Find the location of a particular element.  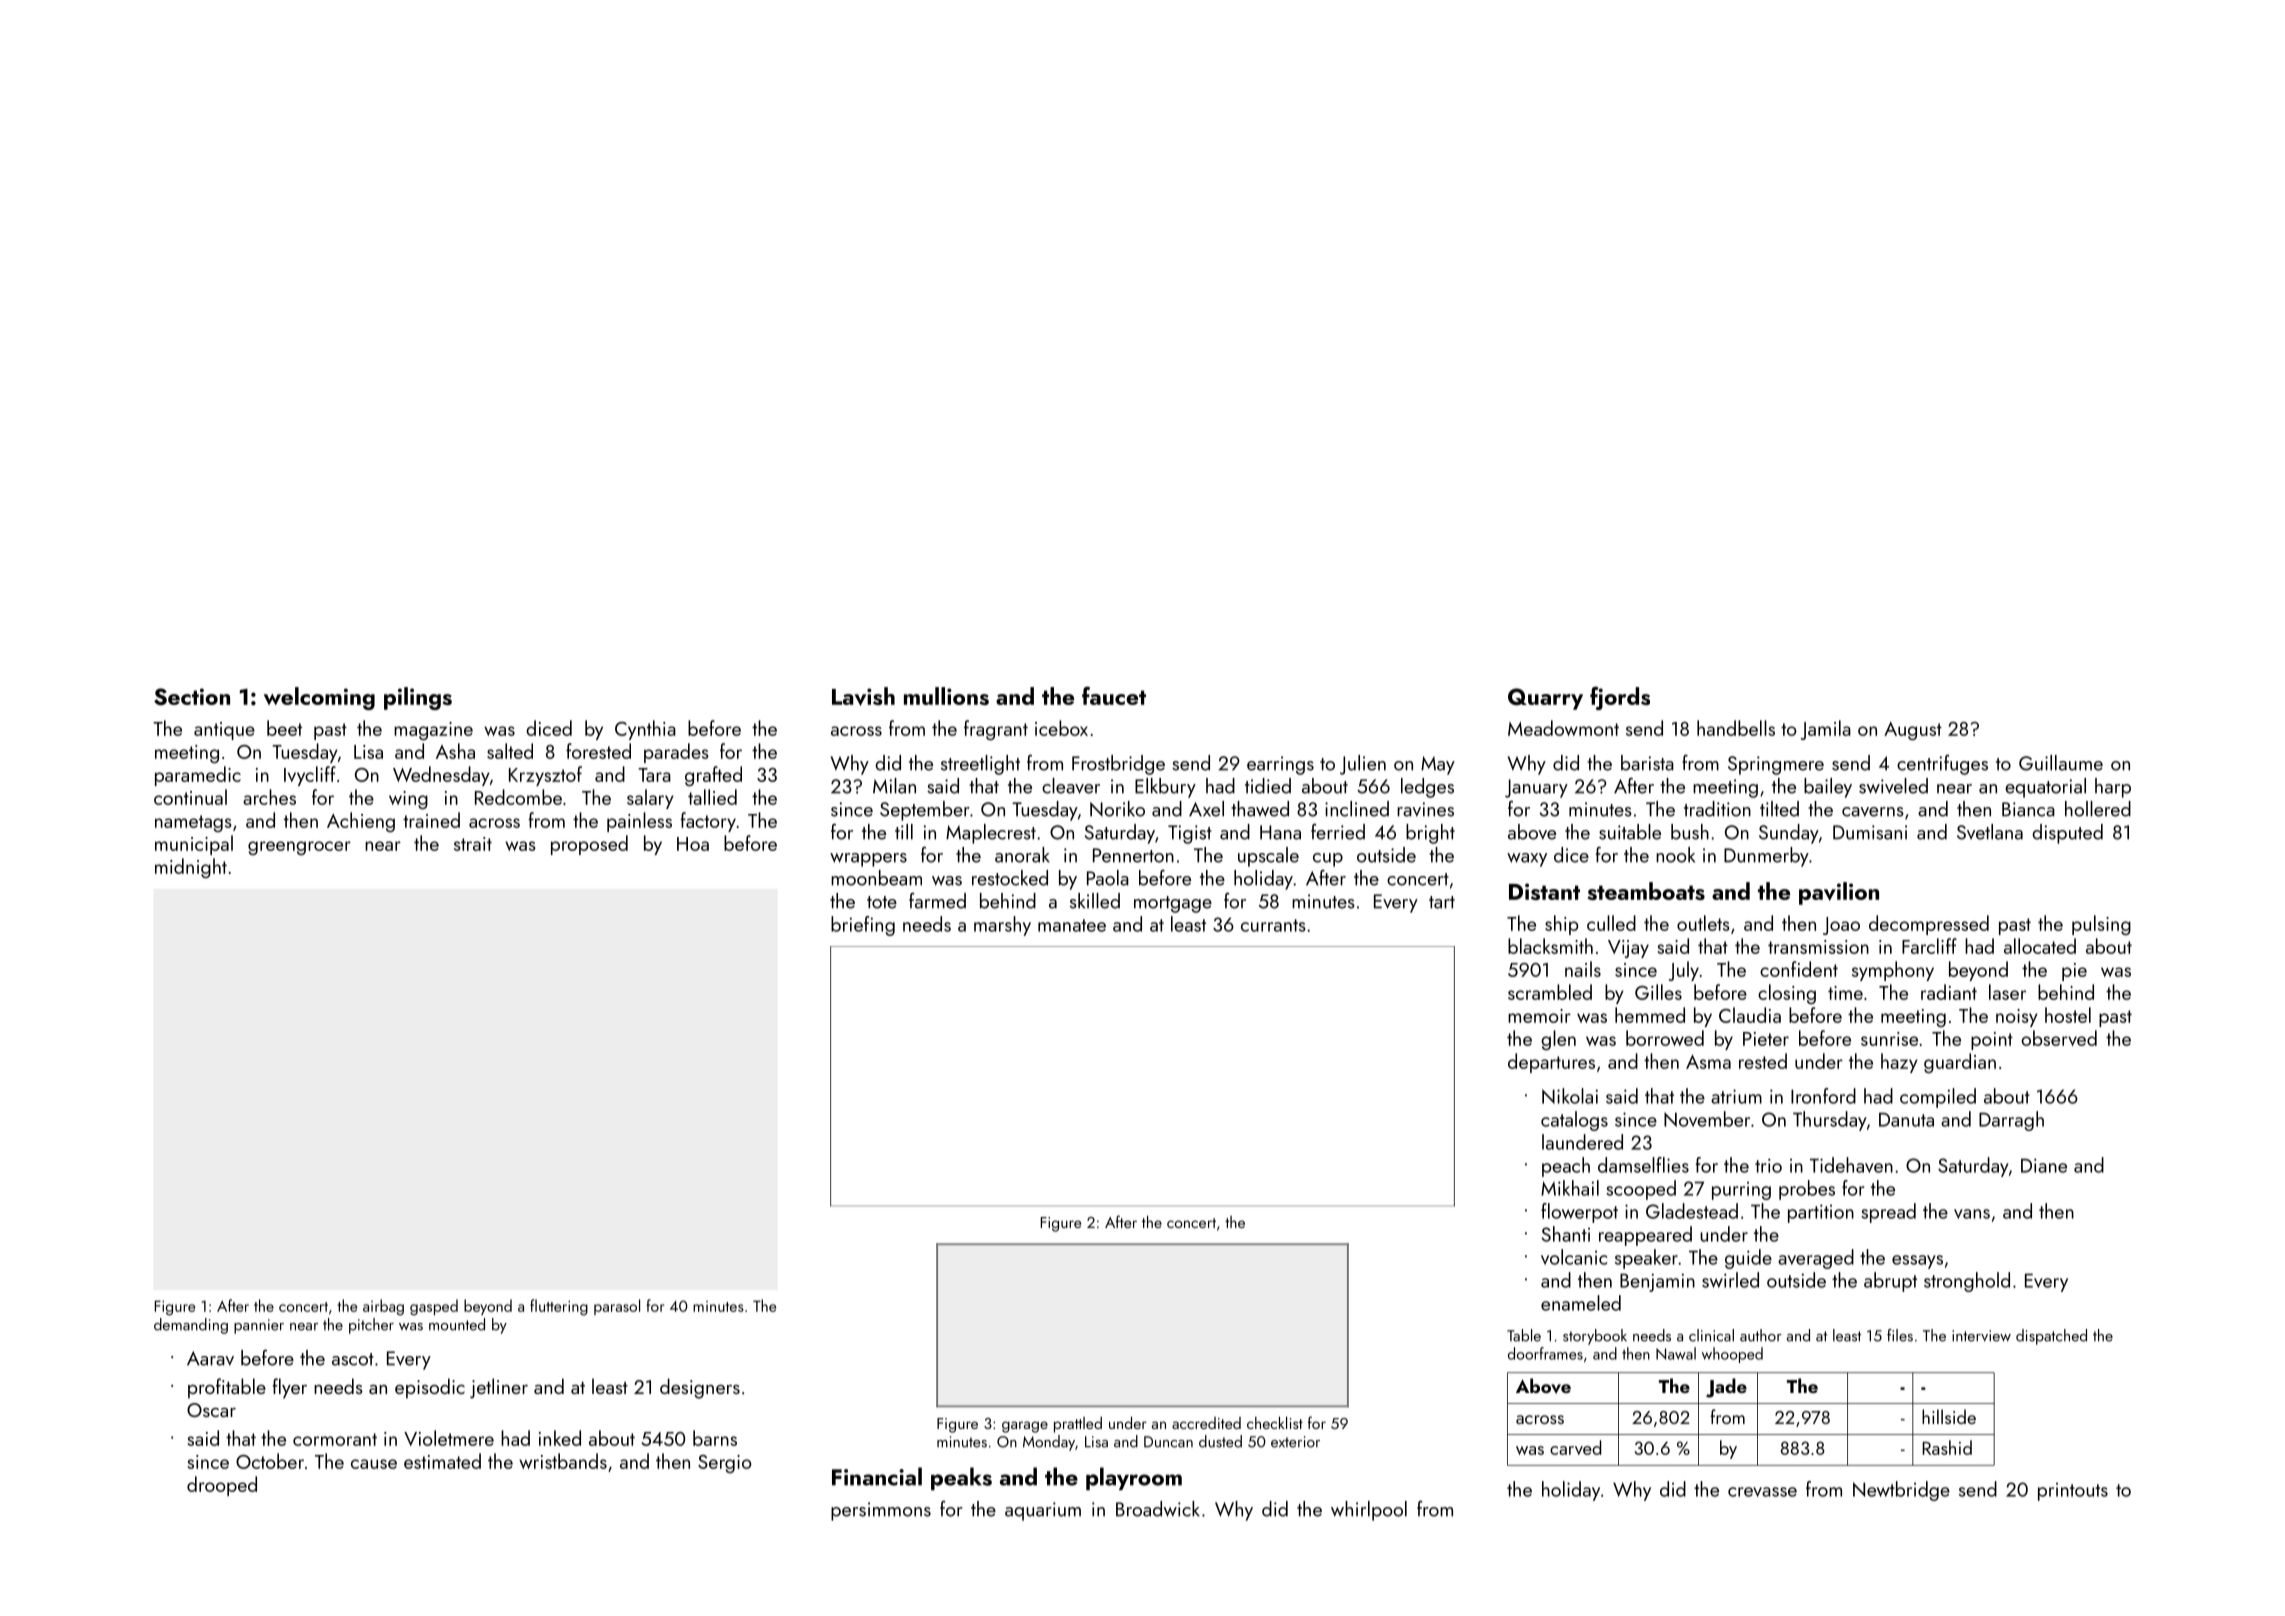

parasol is located at coordinates (617, 1307).
